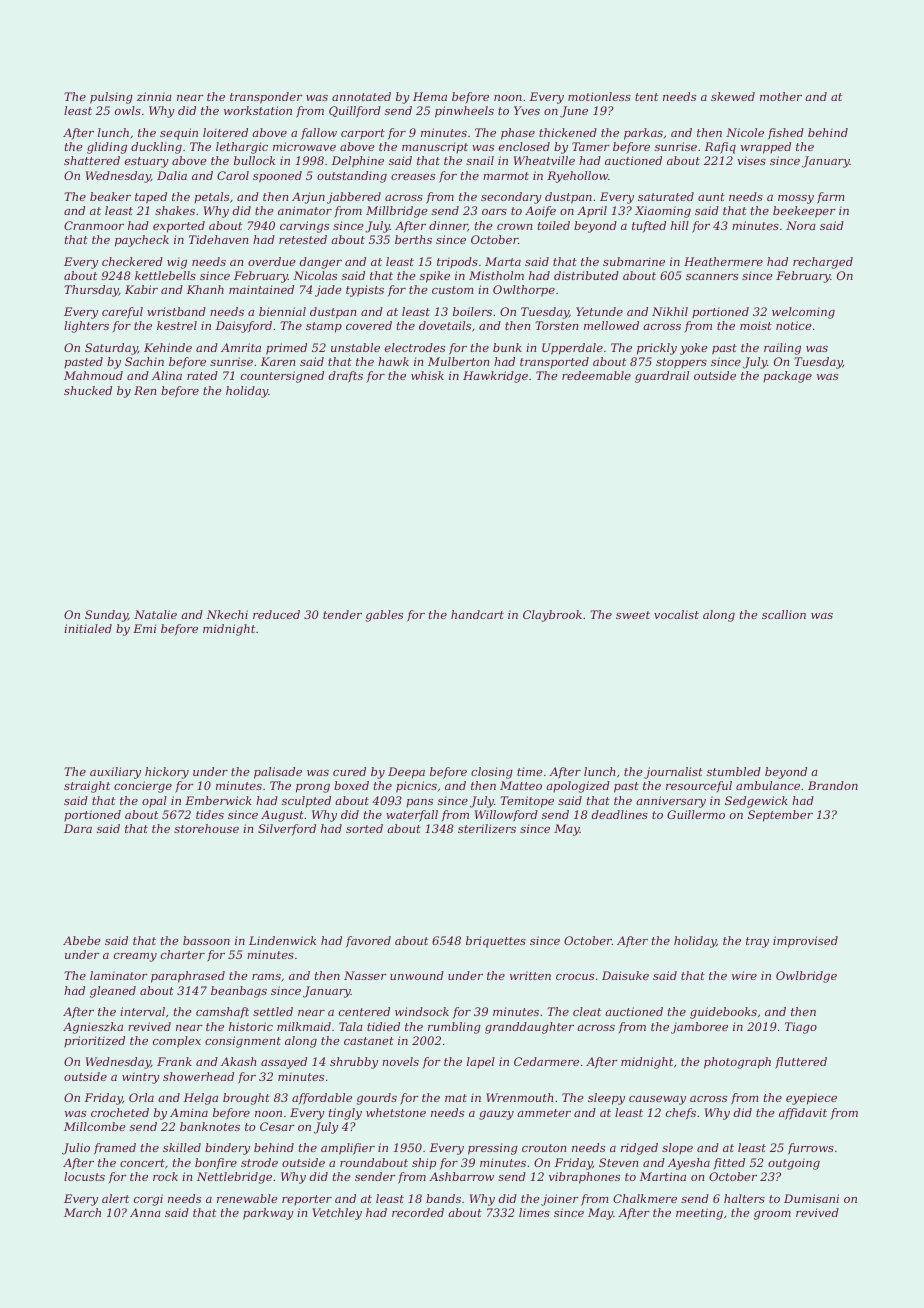 Image resolution: width=924 pixels, height=1308 pixels. Describe the element at coordinates (154, 96) in the image. I see `zinnia` at that location.
